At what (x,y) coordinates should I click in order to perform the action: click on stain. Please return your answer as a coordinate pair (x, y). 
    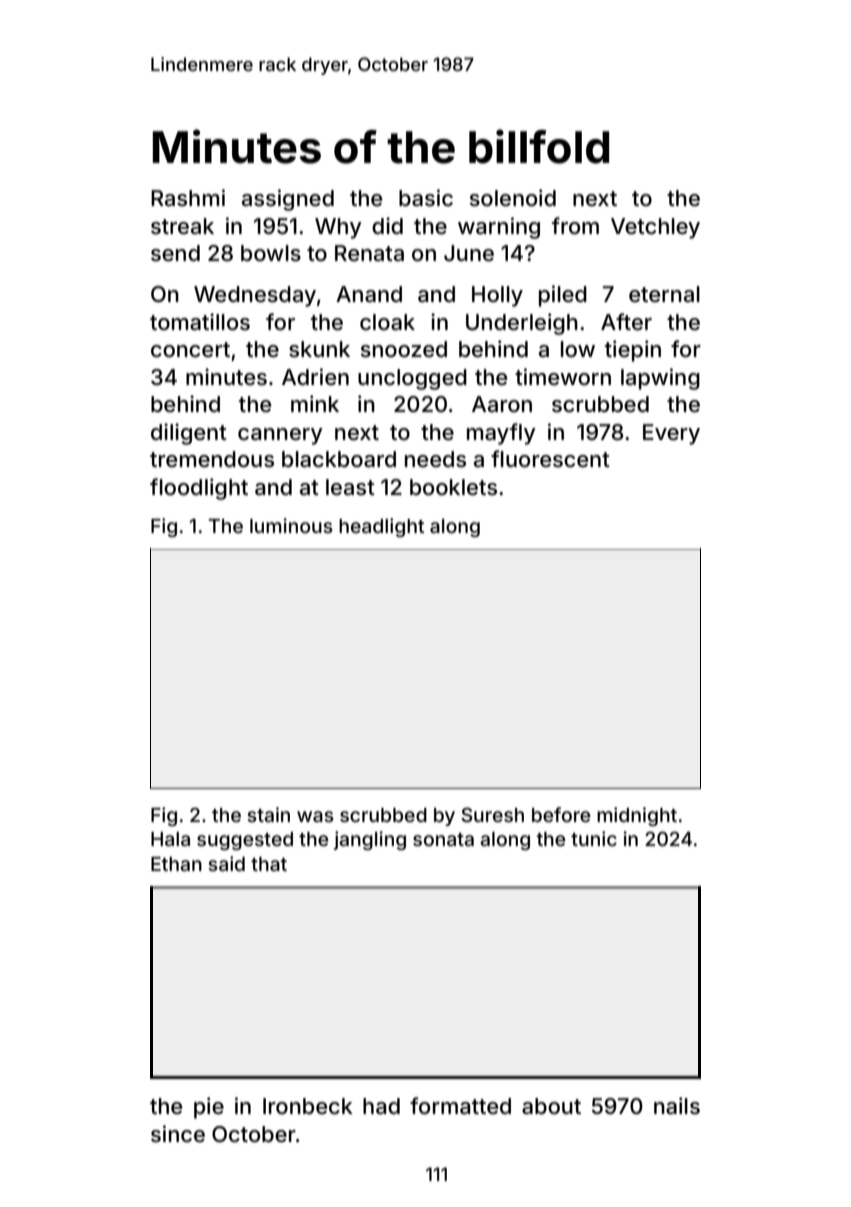
    Looking at the image, I should click on (268, 814).
